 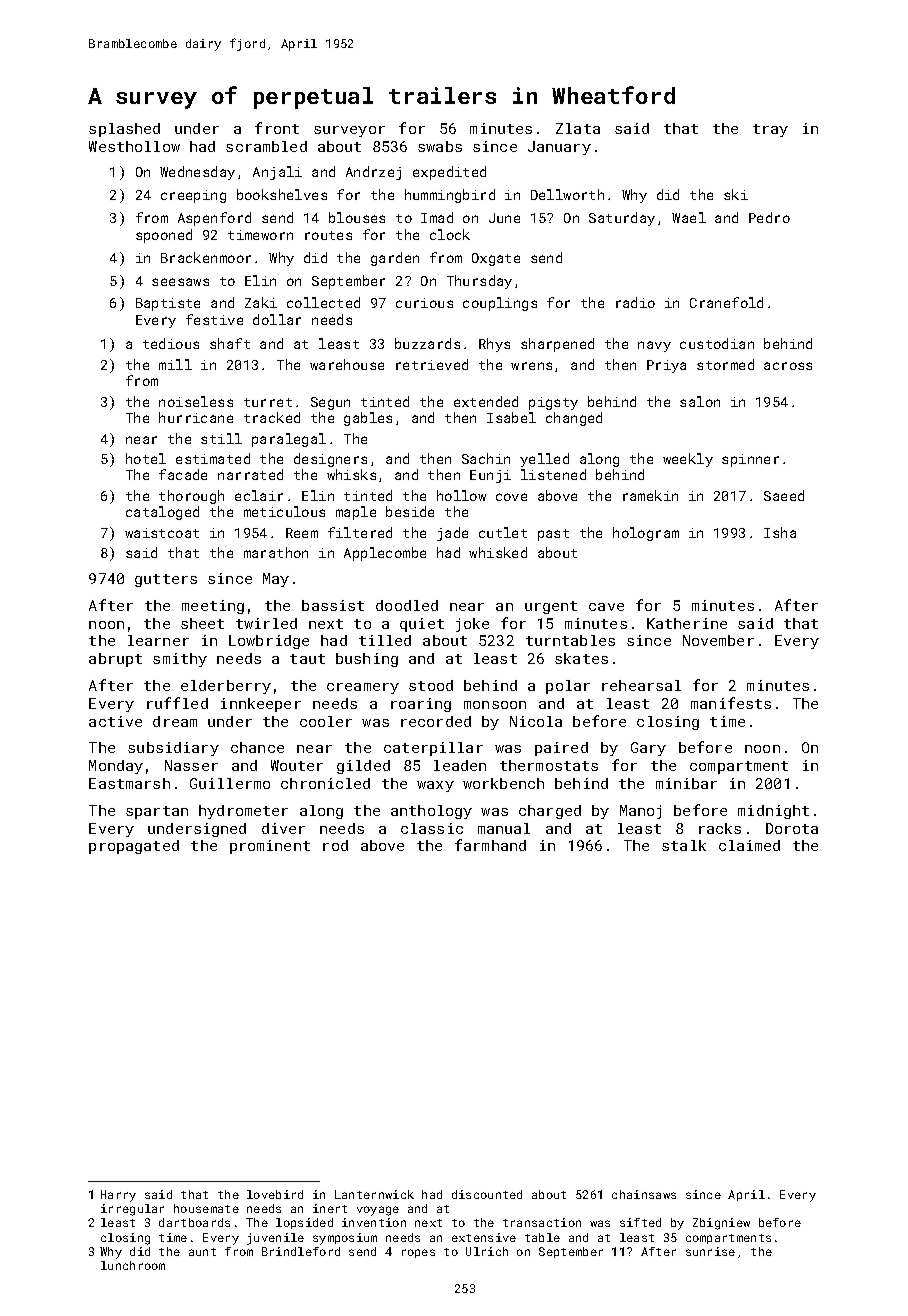 What do you see at coordinates (133, 1265) in the screenshot?
I see `lunchroom` at bounding box center [133, 1265].
